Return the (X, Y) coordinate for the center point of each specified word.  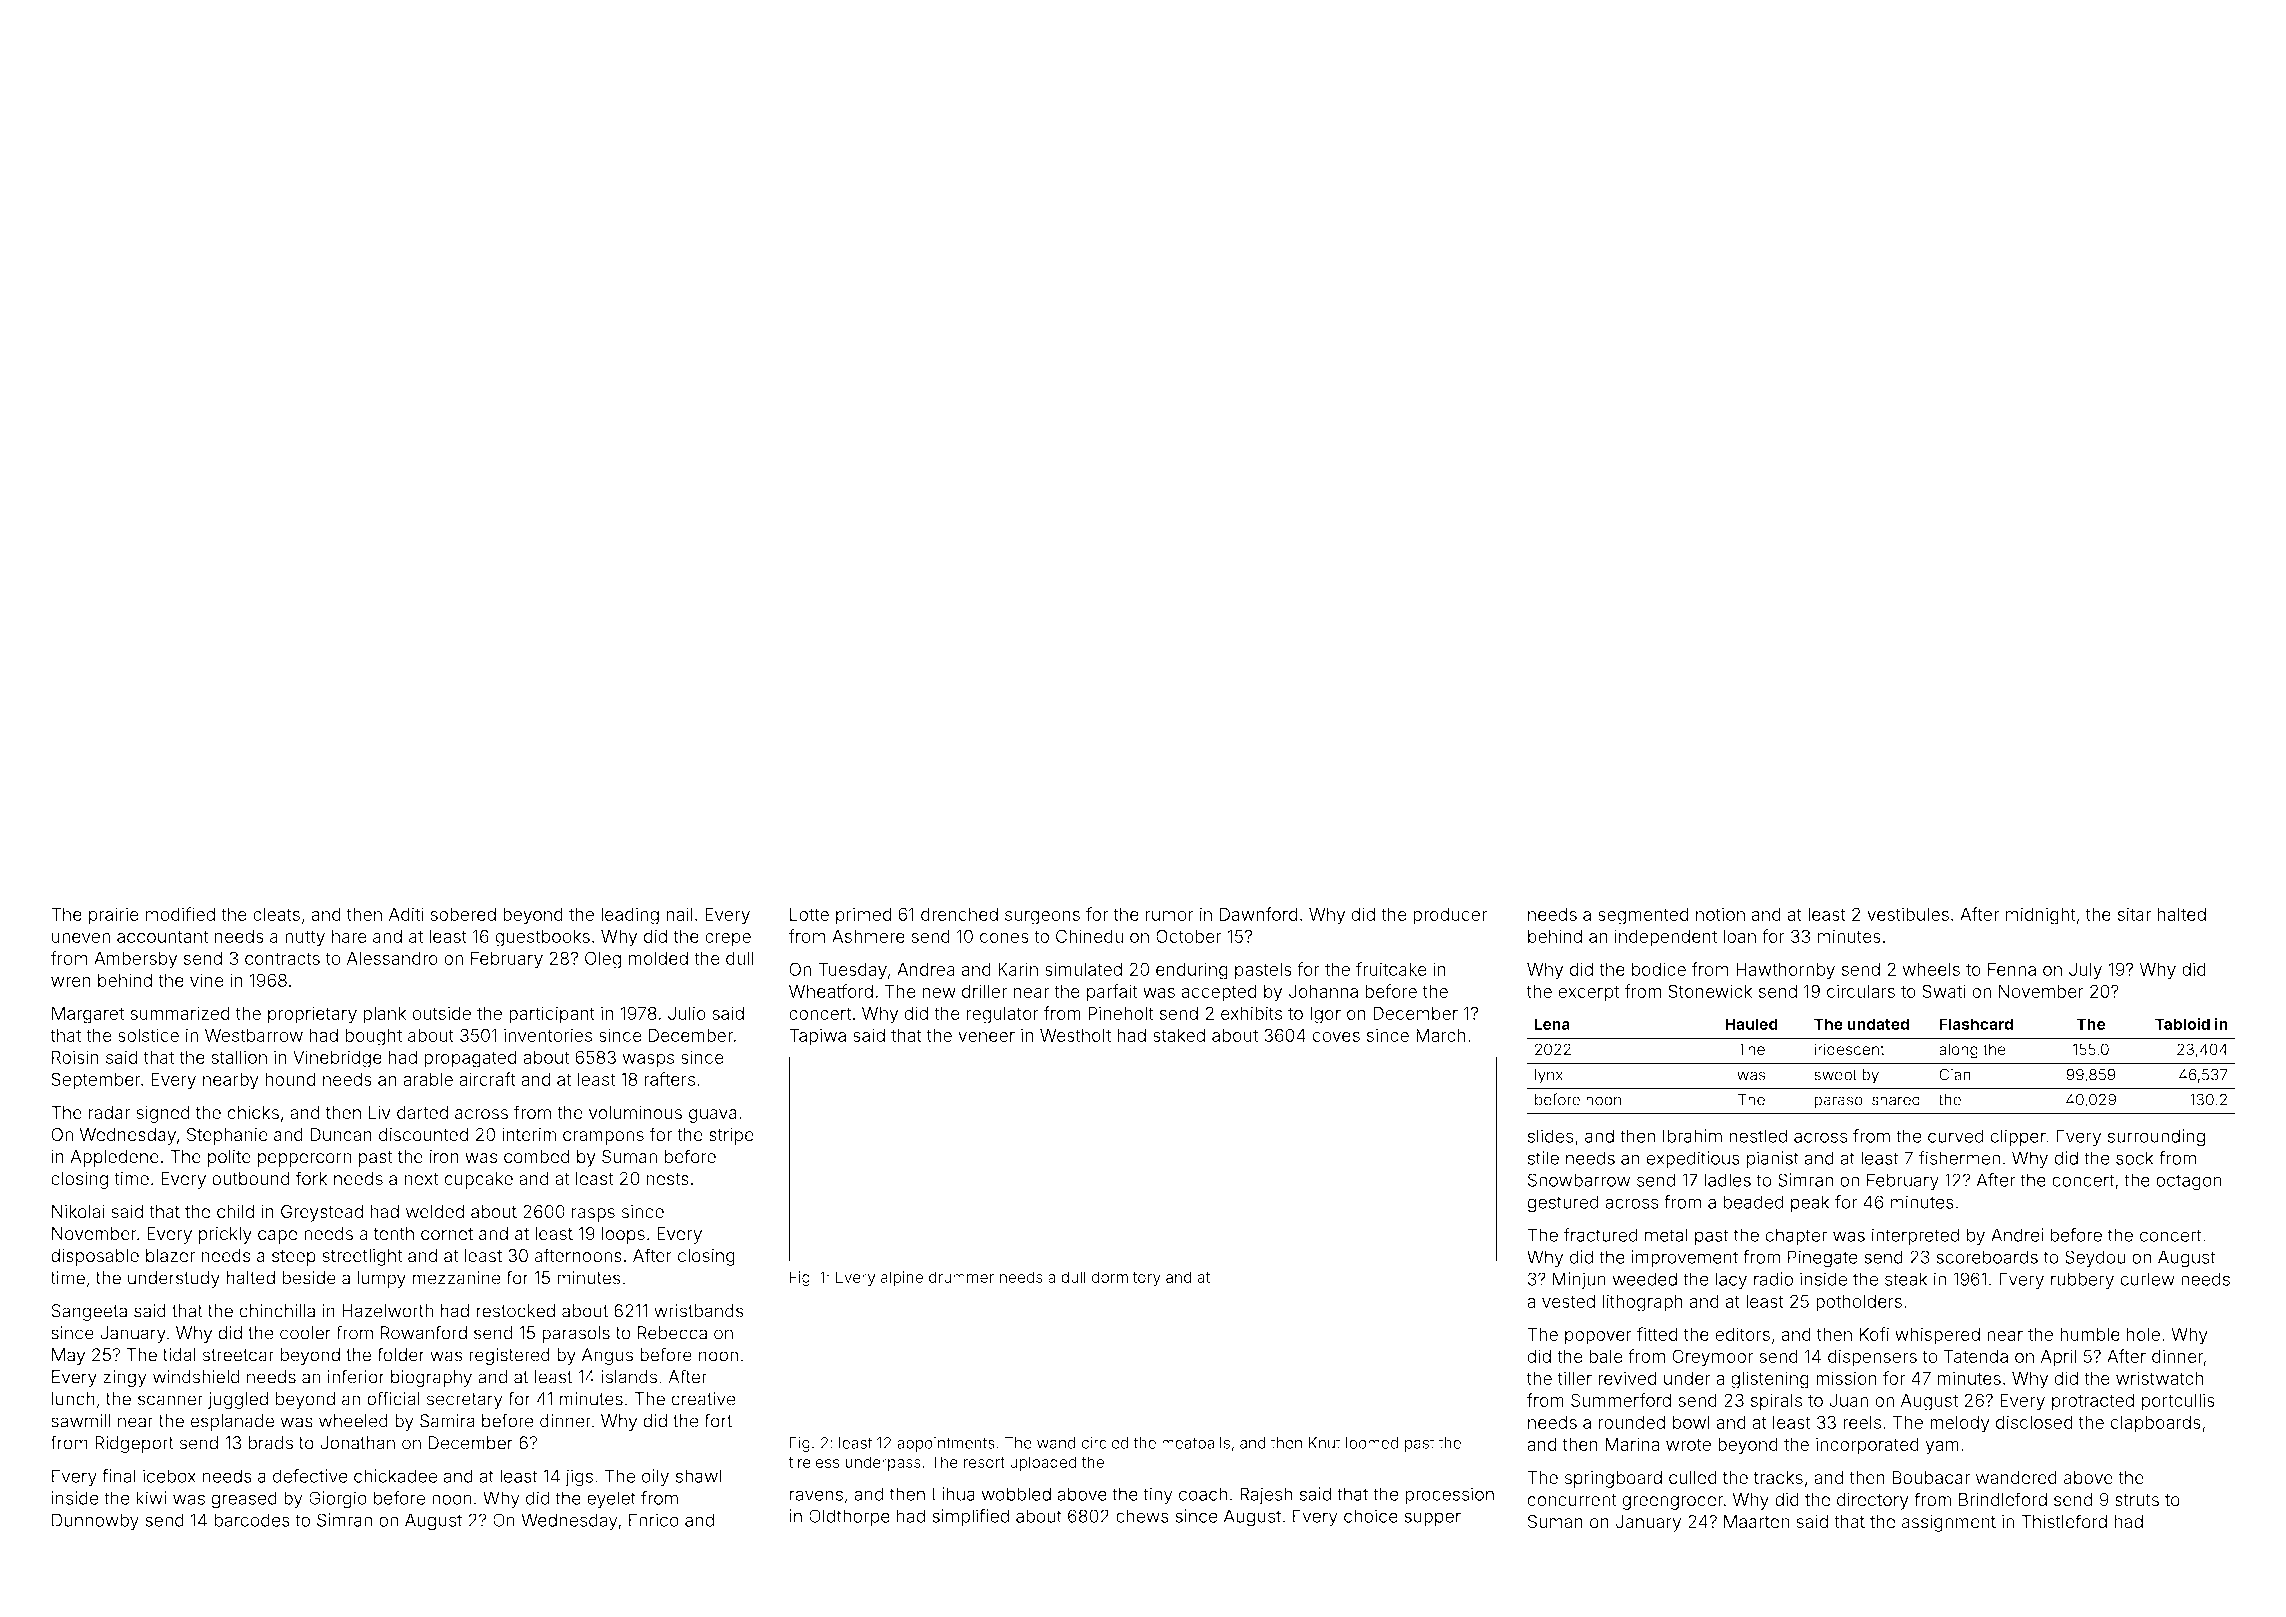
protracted (2093, 1402)
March (1441, 1035)
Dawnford (1259, 914)
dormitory (1126, 1278)
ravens (816, 1495)
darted (422, 1113)
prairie (114, 916)
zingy (125, 1378)
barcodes (252, 1520)
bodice (1659, 969)
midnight (2040, 916)
